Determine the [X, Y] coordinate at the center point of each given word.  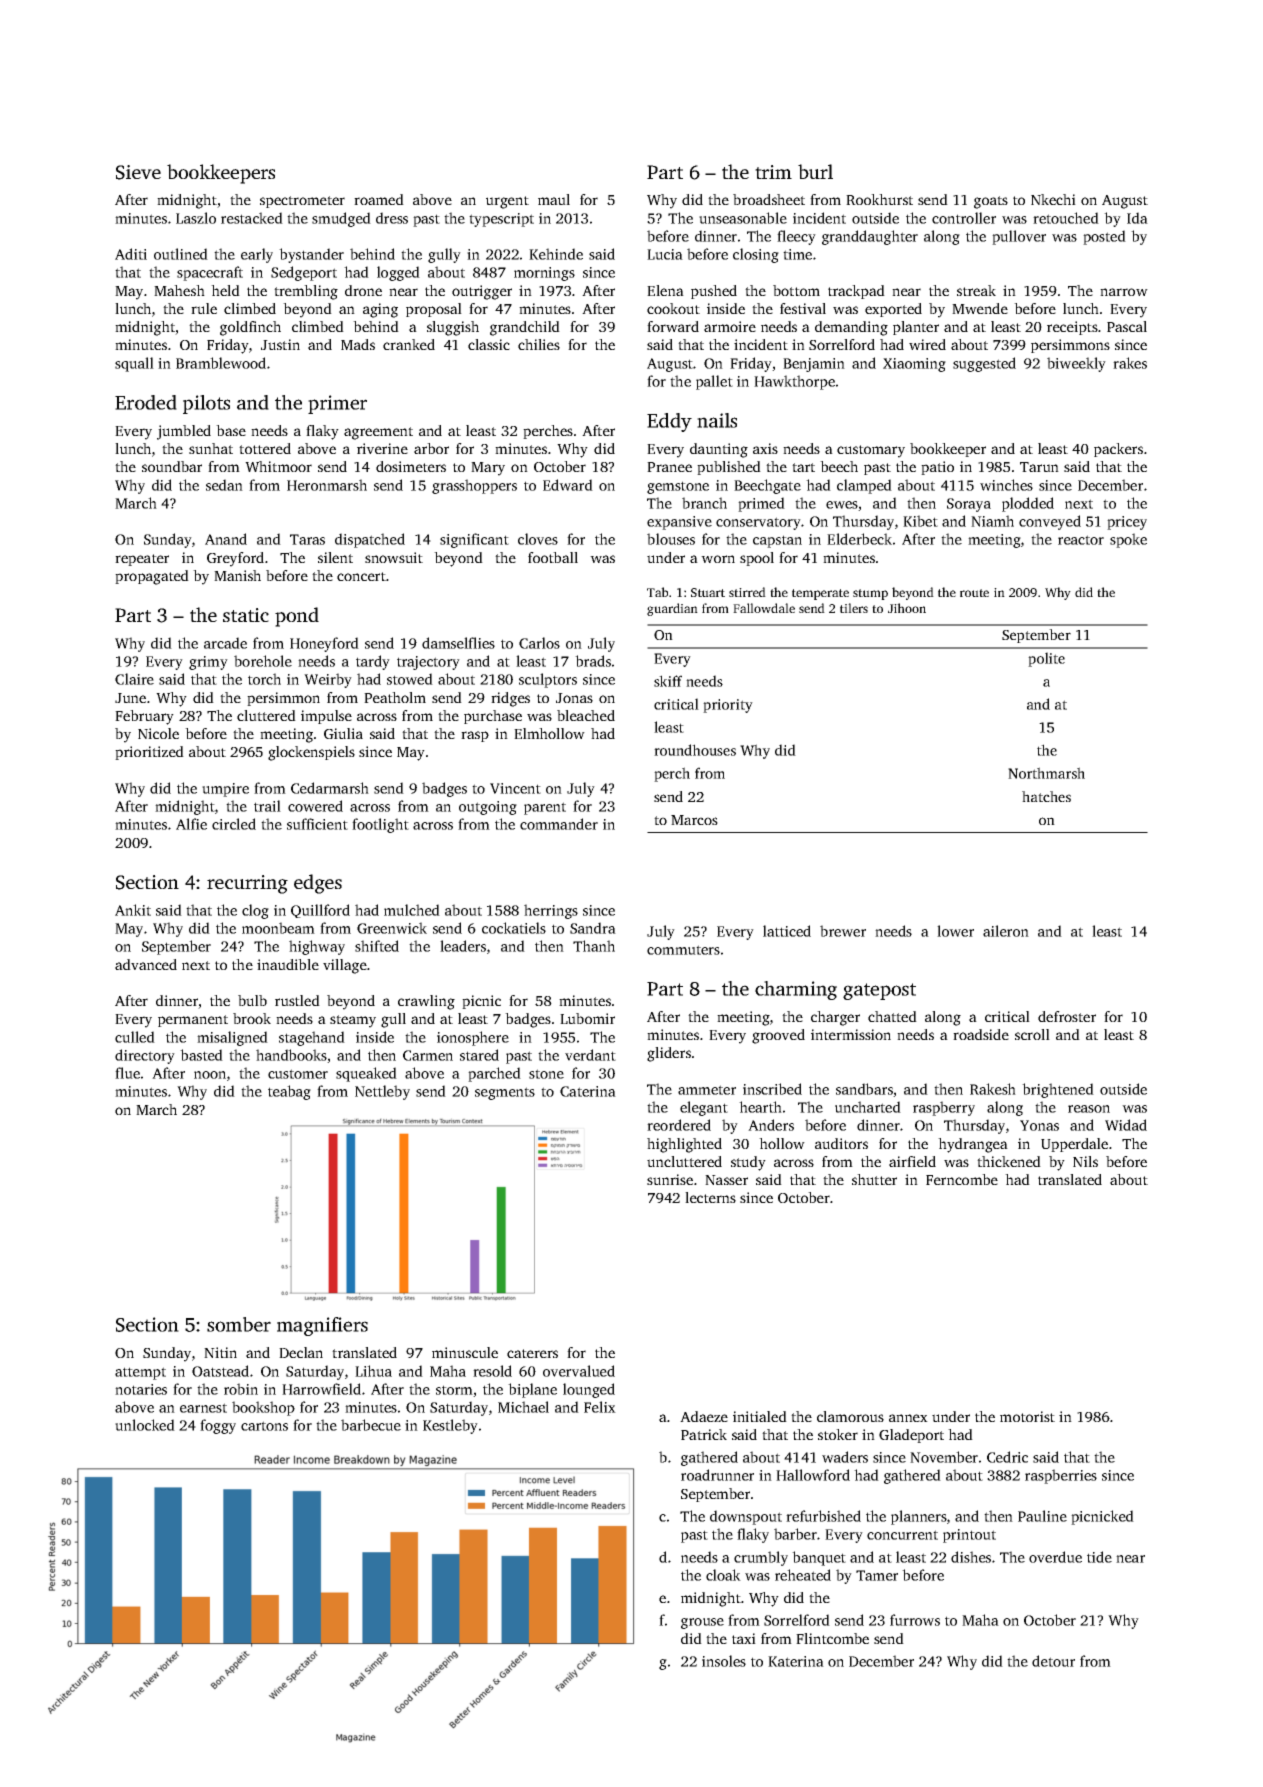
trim [773, 172]
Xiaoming [914, 365]
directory [145, 1056]
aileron [1006, 931]
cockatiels [514, 928]
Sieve [138, 172]
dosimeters [411, 466]
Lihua [373, 1371]
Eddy [669, 422]
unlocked [145, 1425]
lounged [589, 1390]
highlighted [684, 1145]
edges [318, 884]
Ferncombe [962, 1179]
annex [908, 1418]
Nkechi [1053, 199]
